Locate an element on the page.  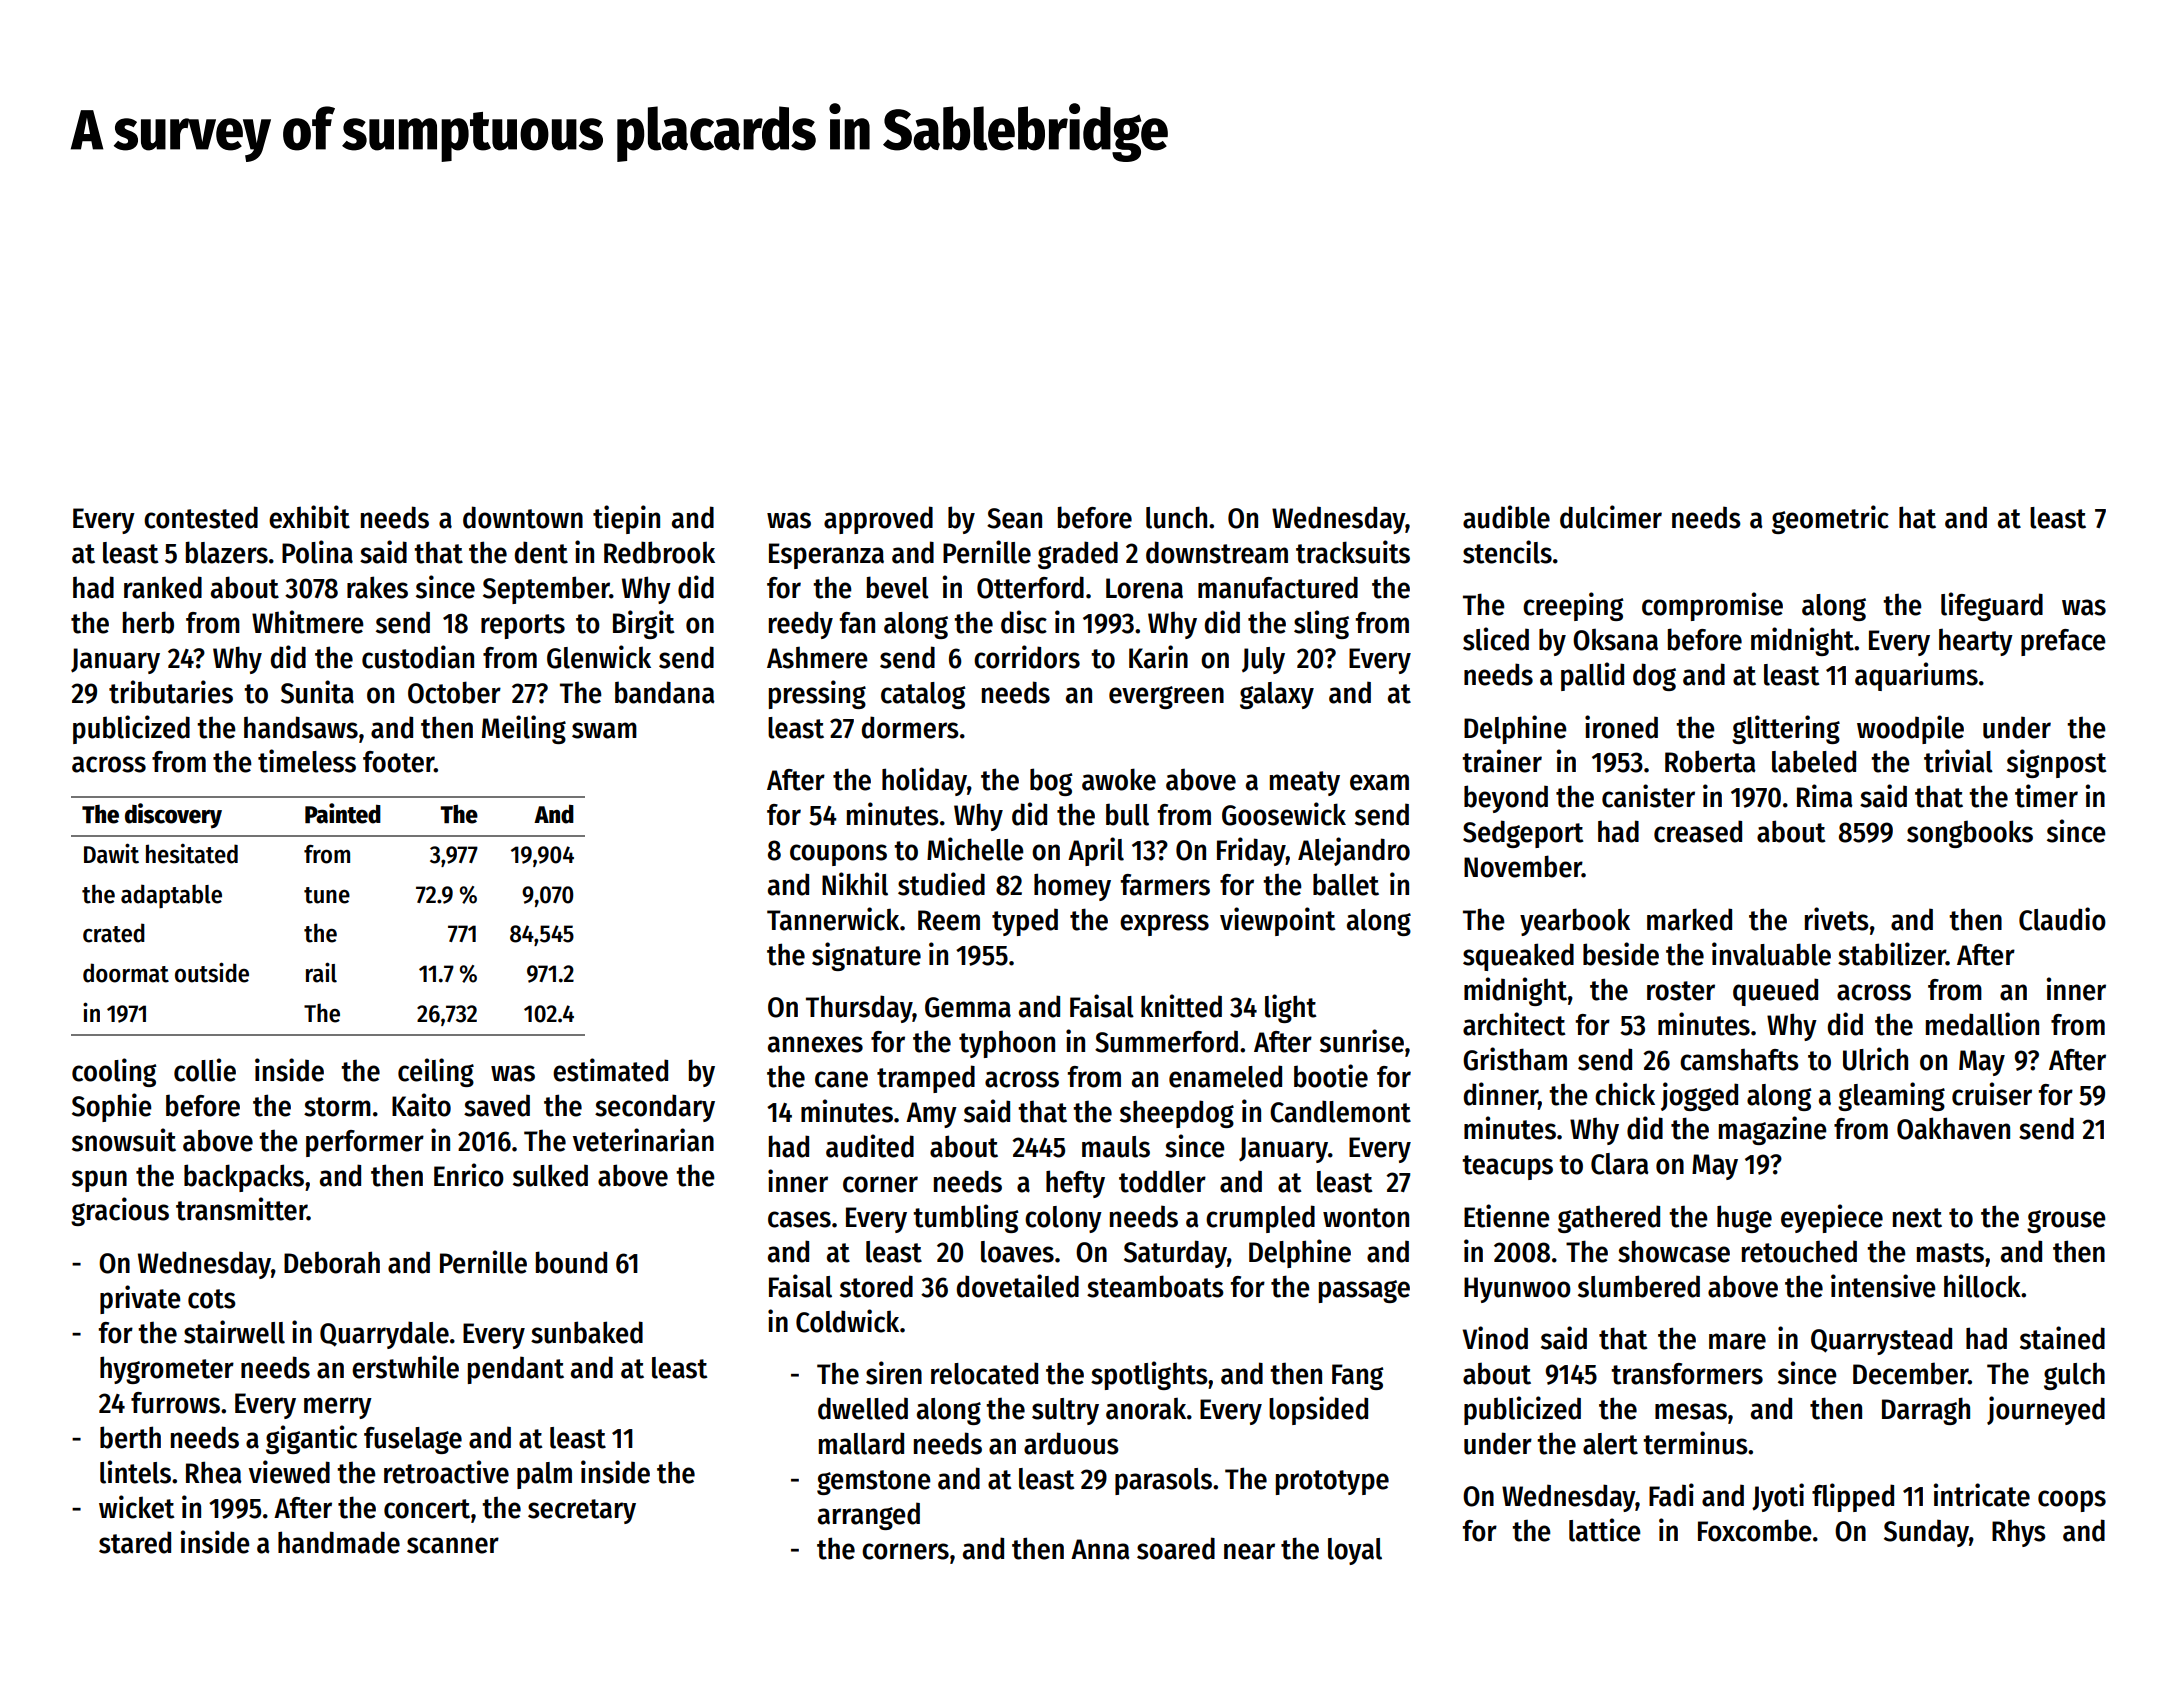
stabilizer is located at coordinates (1892, 954).
